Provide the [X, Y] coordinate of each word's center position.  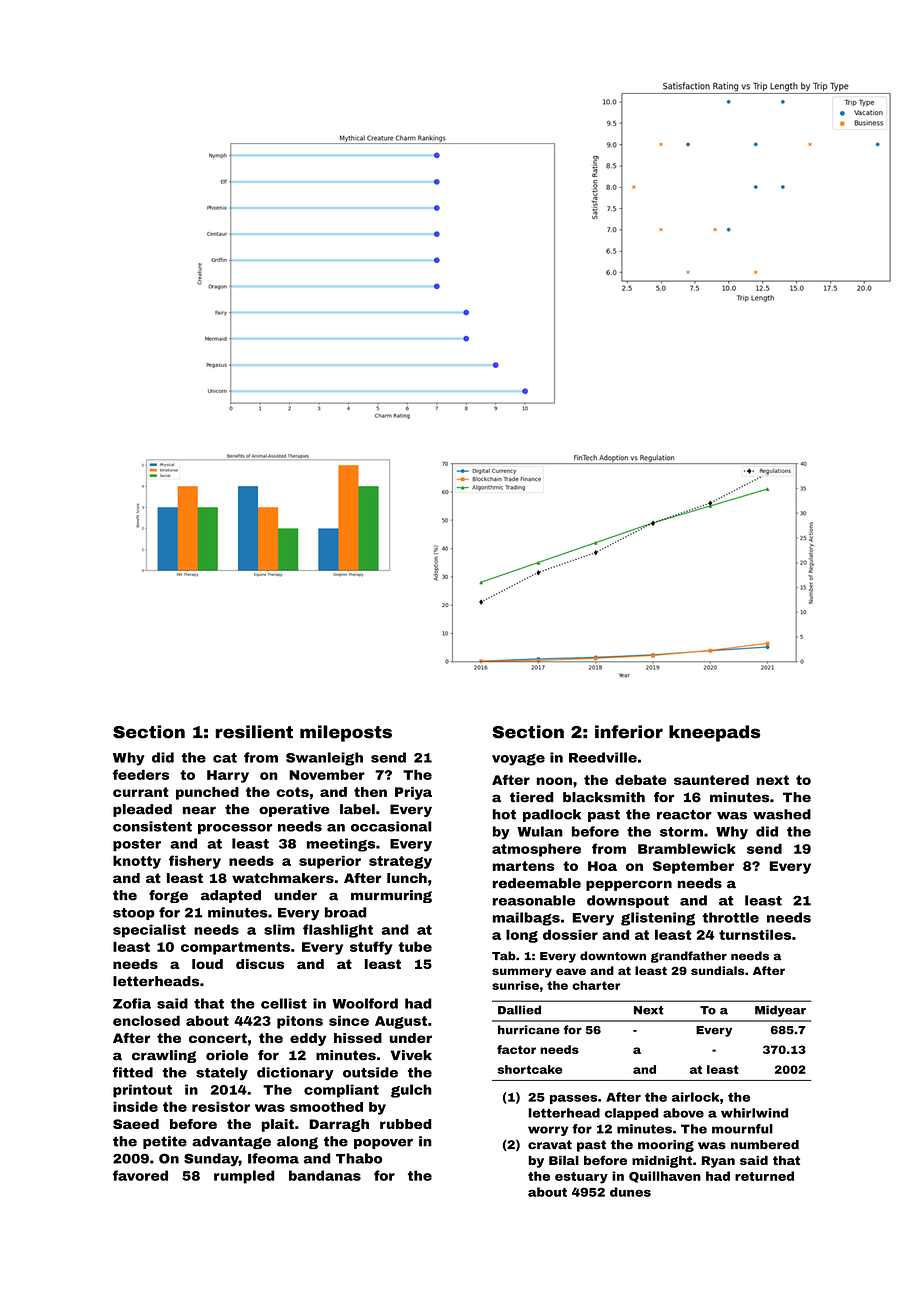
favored [140, 1175]
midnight [662, 1162]
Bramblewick [687, 848]
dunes [630, 1192]
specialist [149, 931]
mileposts [346, 733]
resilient [254, 732]
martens [524, 866]
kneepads [714, 733]
